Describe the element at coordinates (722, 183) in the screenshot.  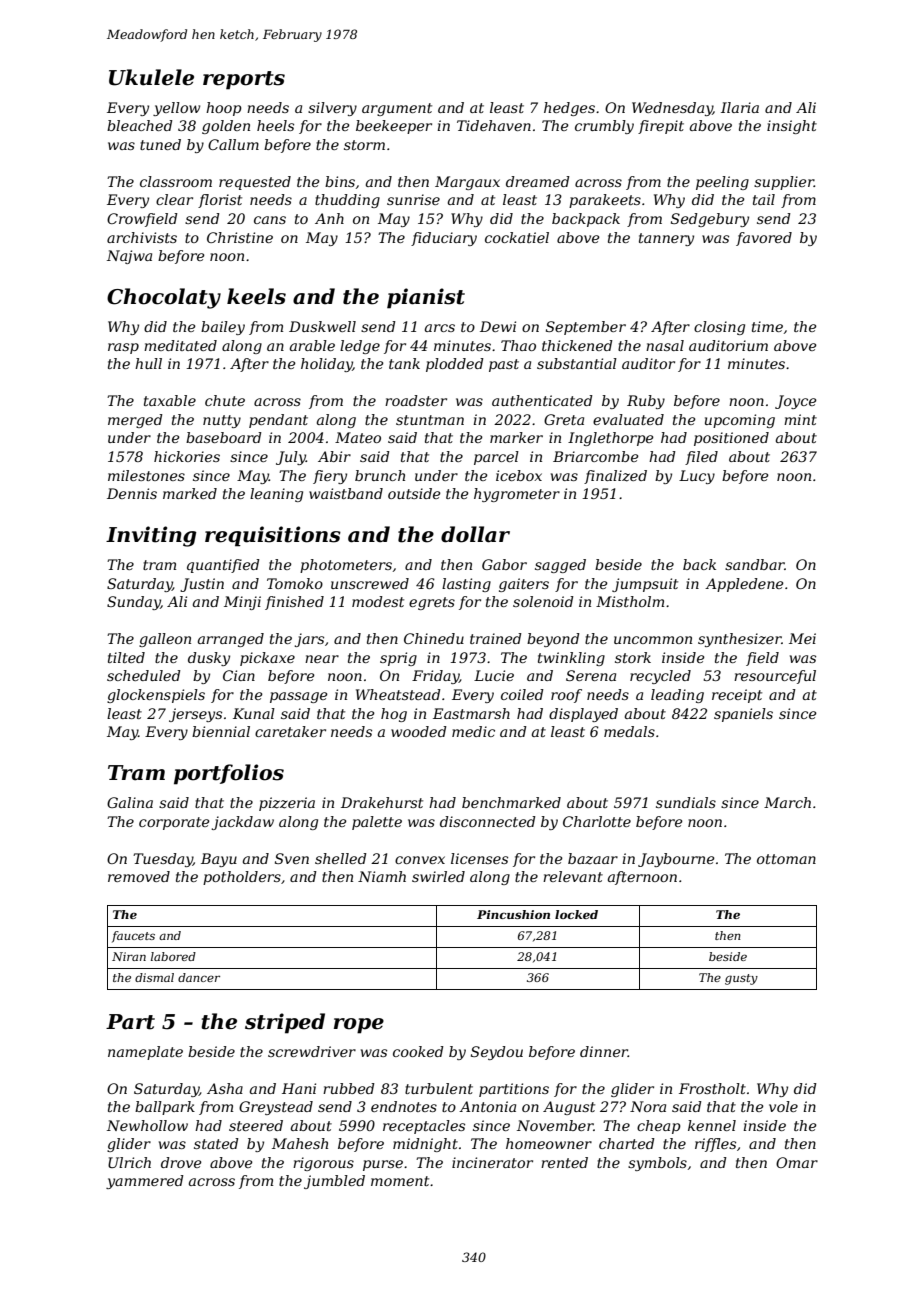
I see `peeling` at that location.
